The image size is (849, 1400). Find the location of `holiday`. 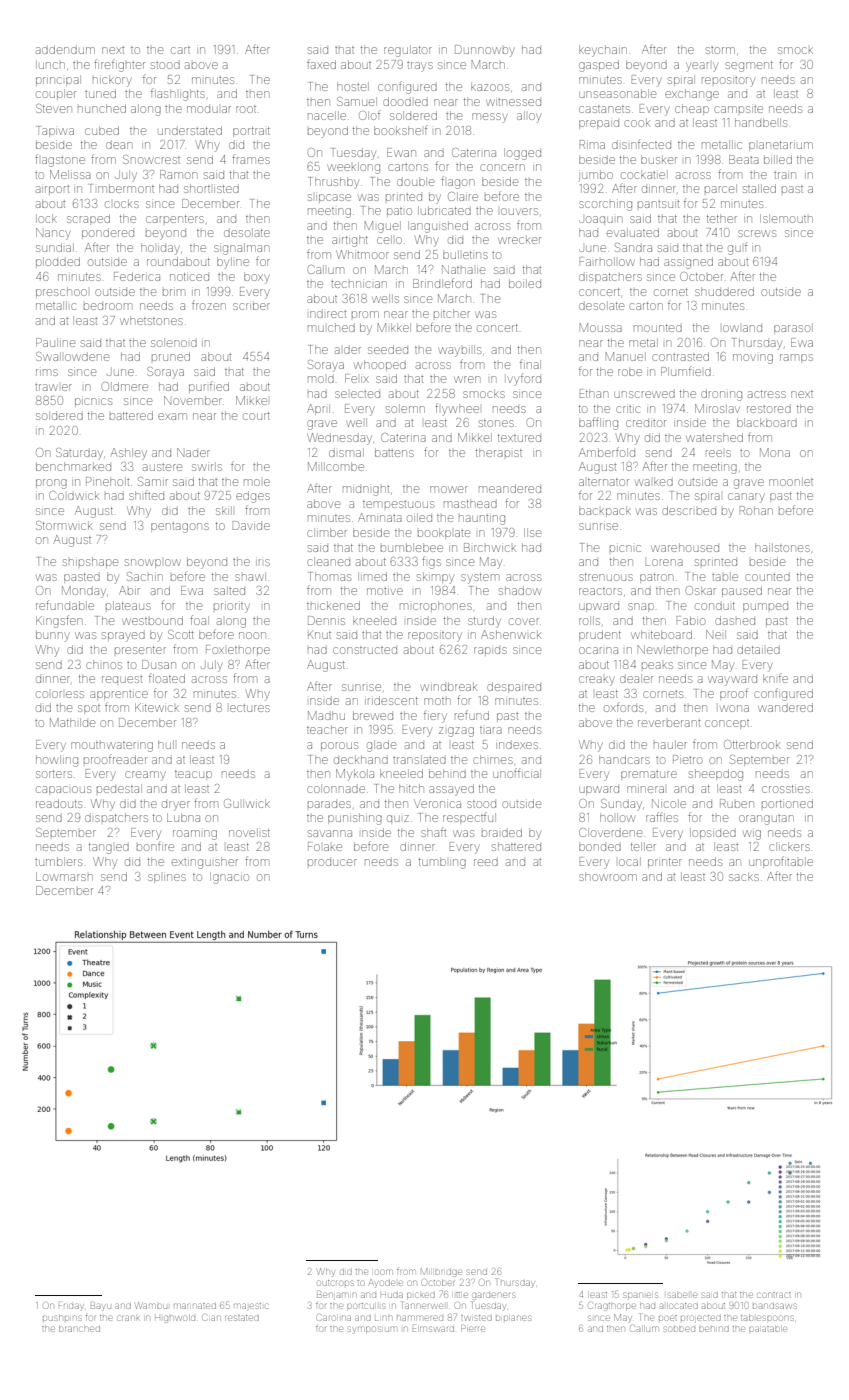

holiday is located at coordinates (160, 249).
